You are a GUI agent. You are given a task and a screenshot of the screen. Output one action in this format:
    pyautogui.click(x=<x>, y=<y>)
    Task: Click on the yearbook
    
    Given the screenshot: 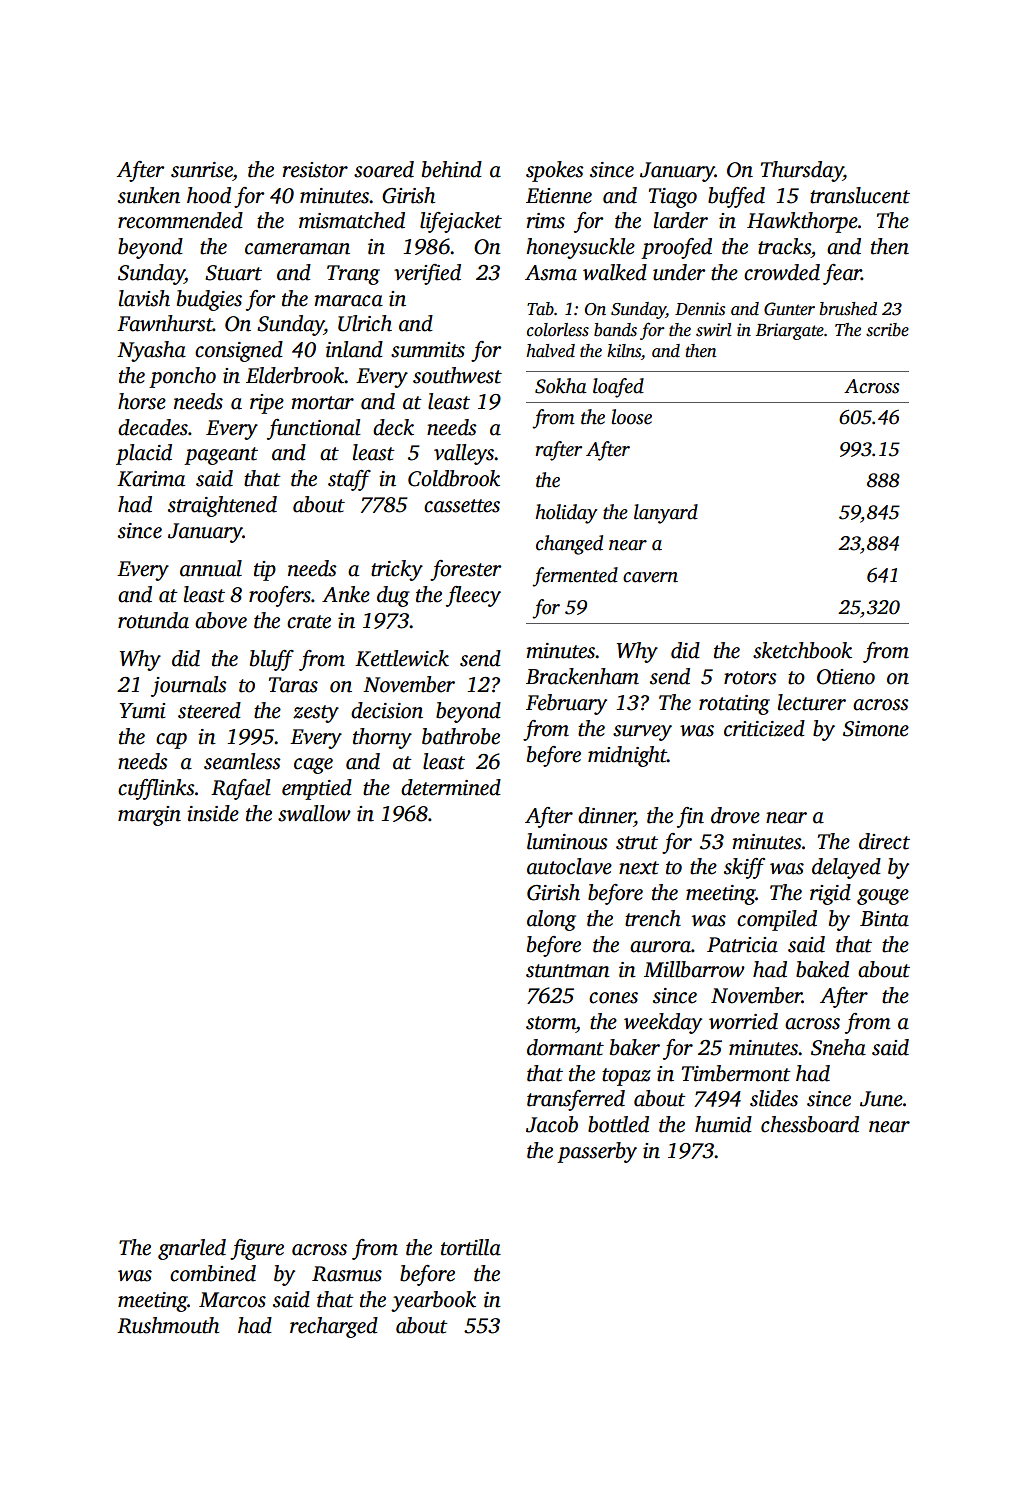 What is the action you would take?
    pyautogui.click(x=433, y=1301)
